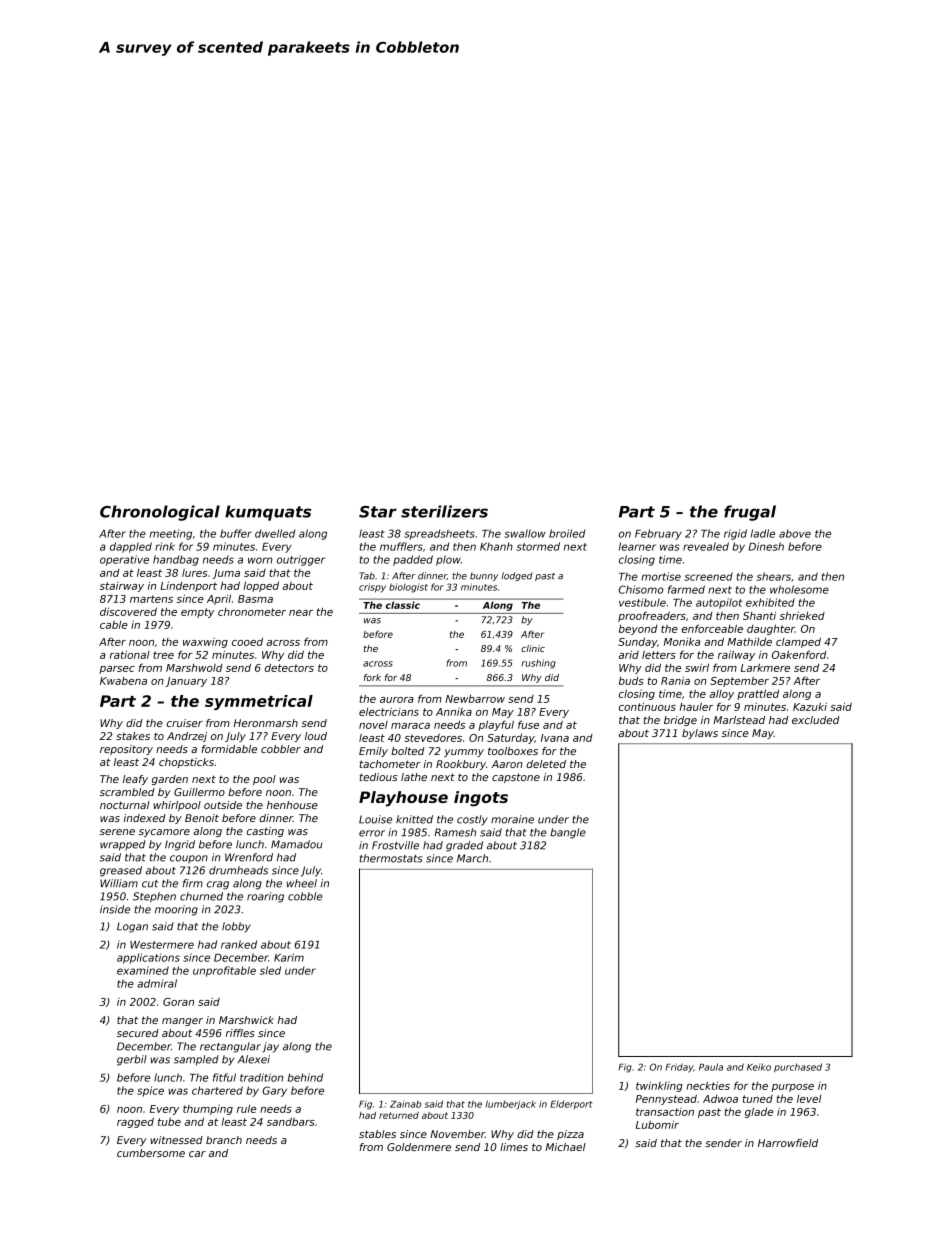 This page has height=1233, width=952. Describe the element at coordinates (799, 589) in the page. I see `wholesome` at that location.
